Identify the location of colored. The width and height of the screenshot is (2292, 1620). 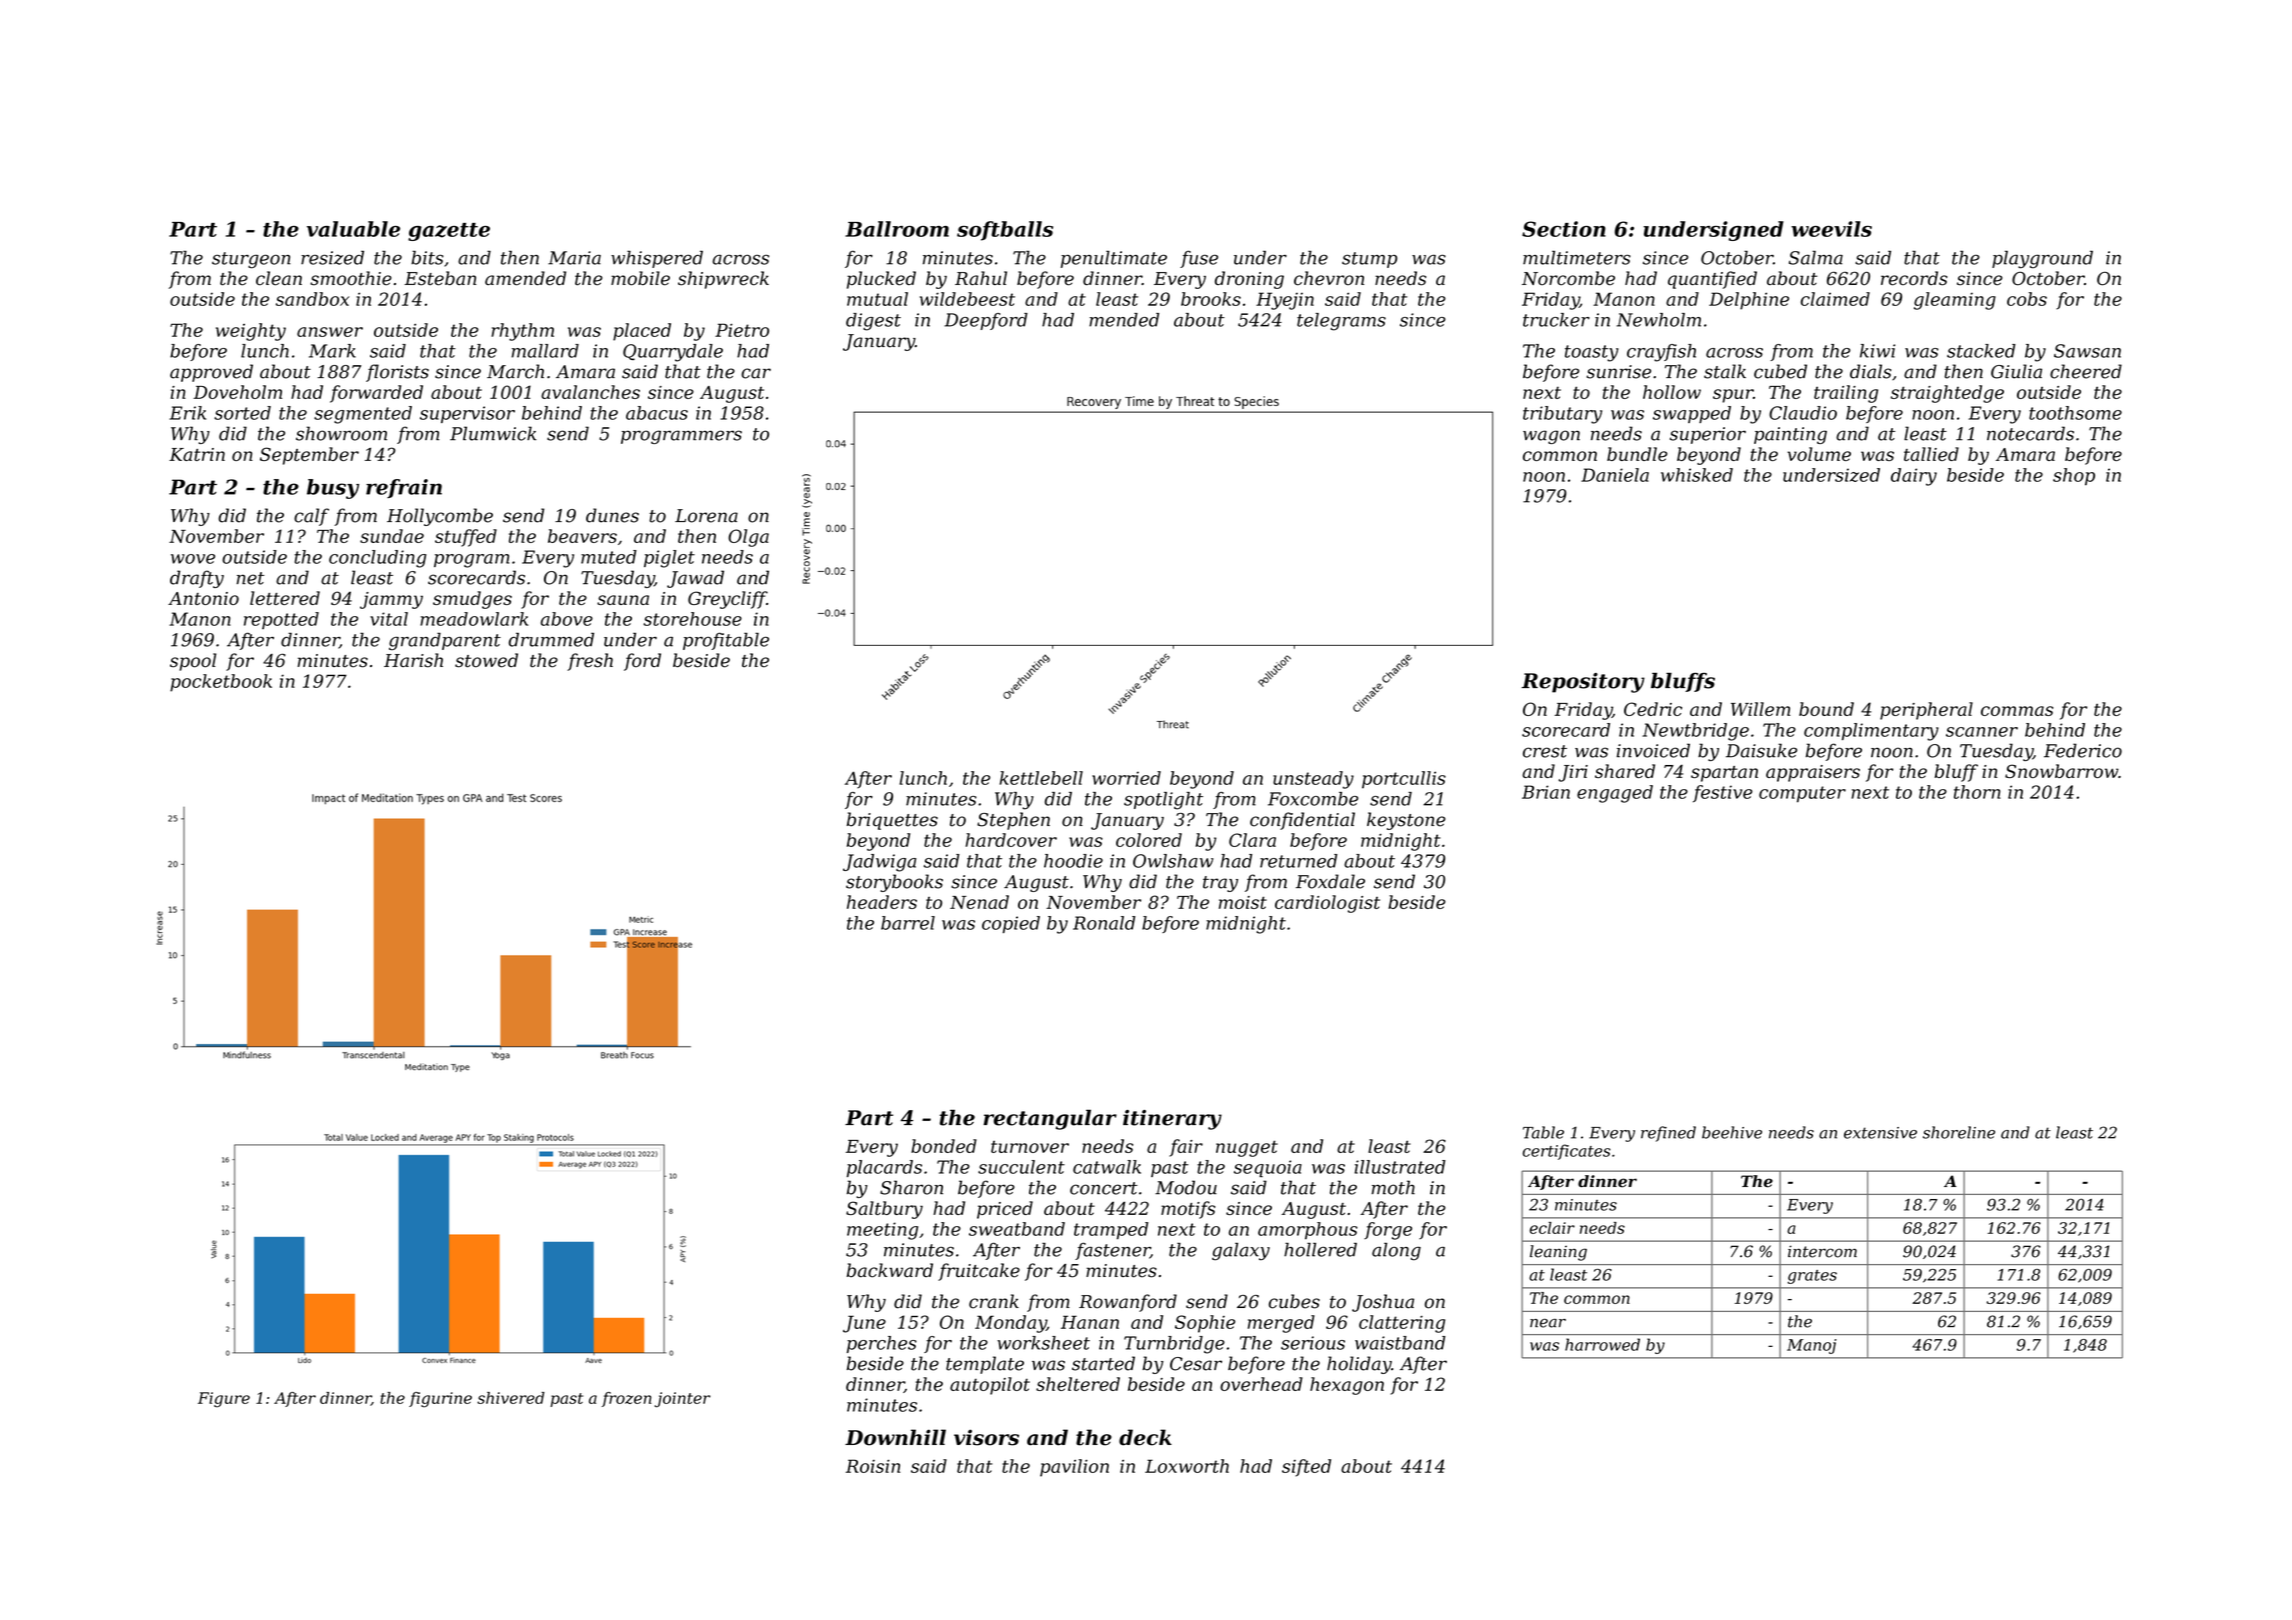
(1149, 840).
